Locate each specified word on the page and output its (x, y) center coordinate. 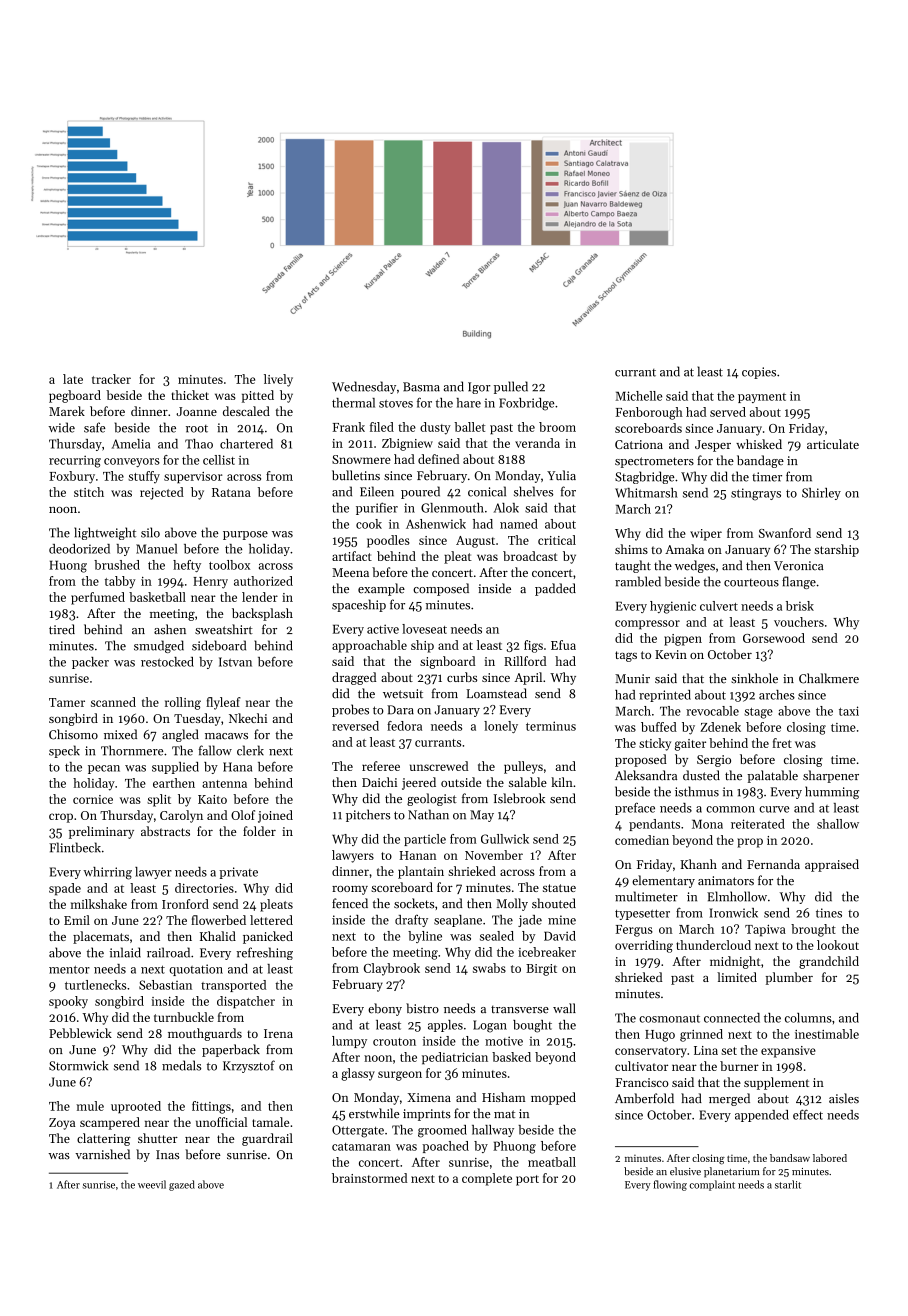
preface (635, 808)
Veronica (799, 566)
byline (425, 937)
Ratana (231, 492)
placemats (101, 937)
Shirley (821, 494)
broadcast (530, 556)
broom (557, 427)
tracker (111, 379)
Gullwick (505, 839)
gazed (182, 1185)
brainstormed (369, 1178)
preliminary (101, 832)
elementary (663, 881)
